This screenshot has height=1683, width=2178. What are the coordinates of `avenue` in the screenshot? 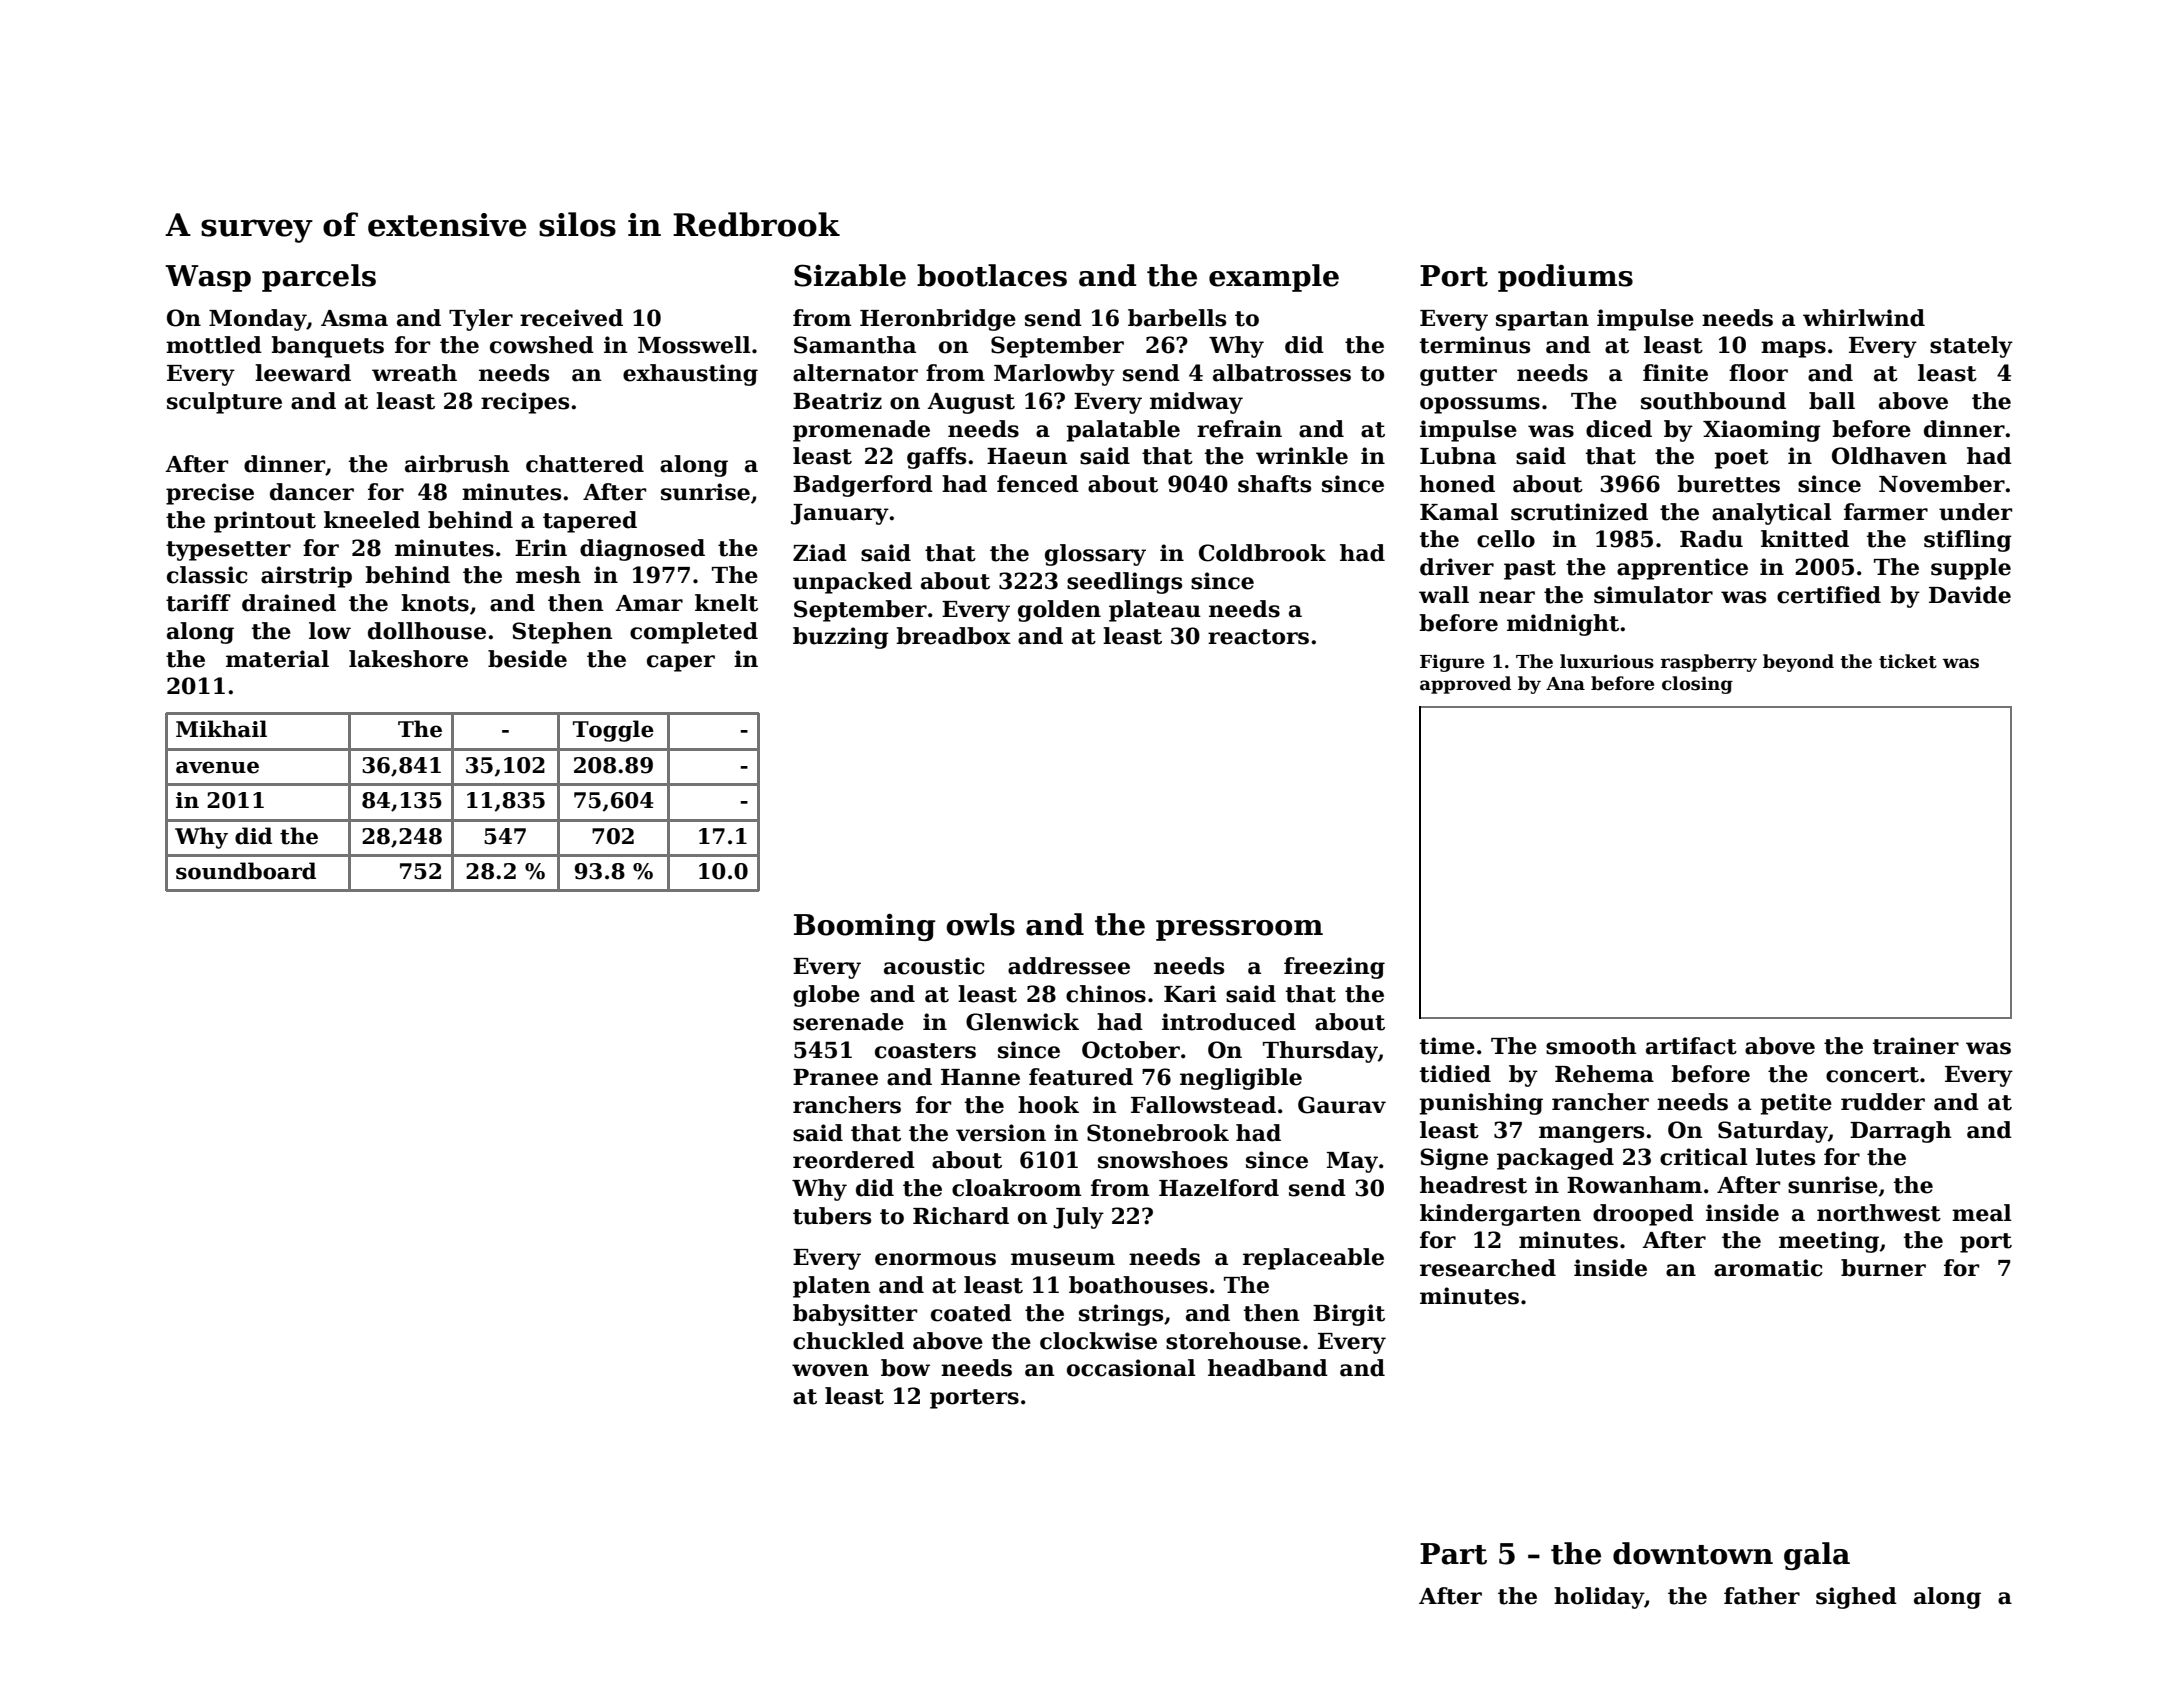 It's located at (217, 767).
